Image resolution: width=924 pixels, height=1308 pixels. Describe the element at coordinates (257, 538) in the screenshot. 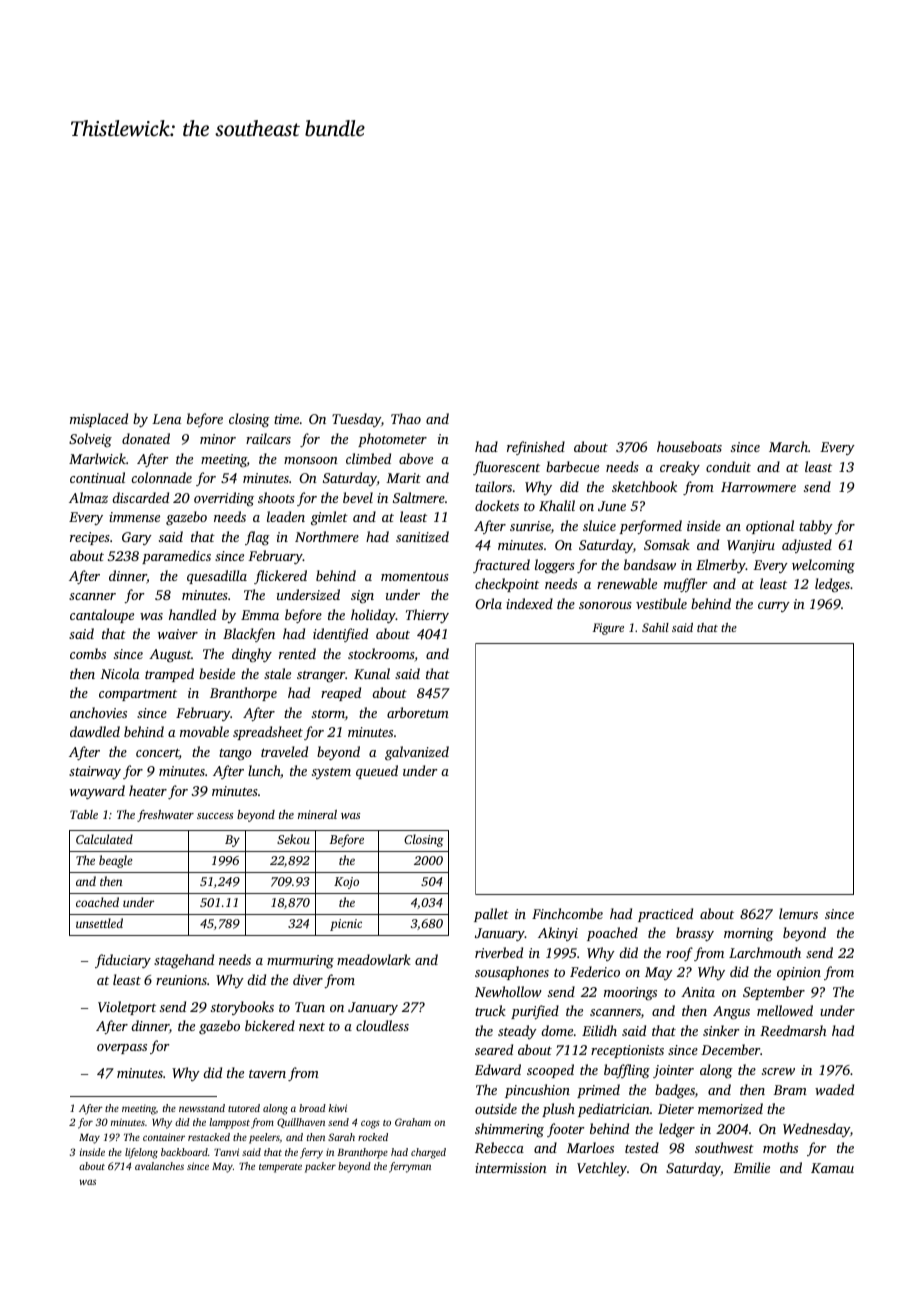

I see `flag` at that location.
